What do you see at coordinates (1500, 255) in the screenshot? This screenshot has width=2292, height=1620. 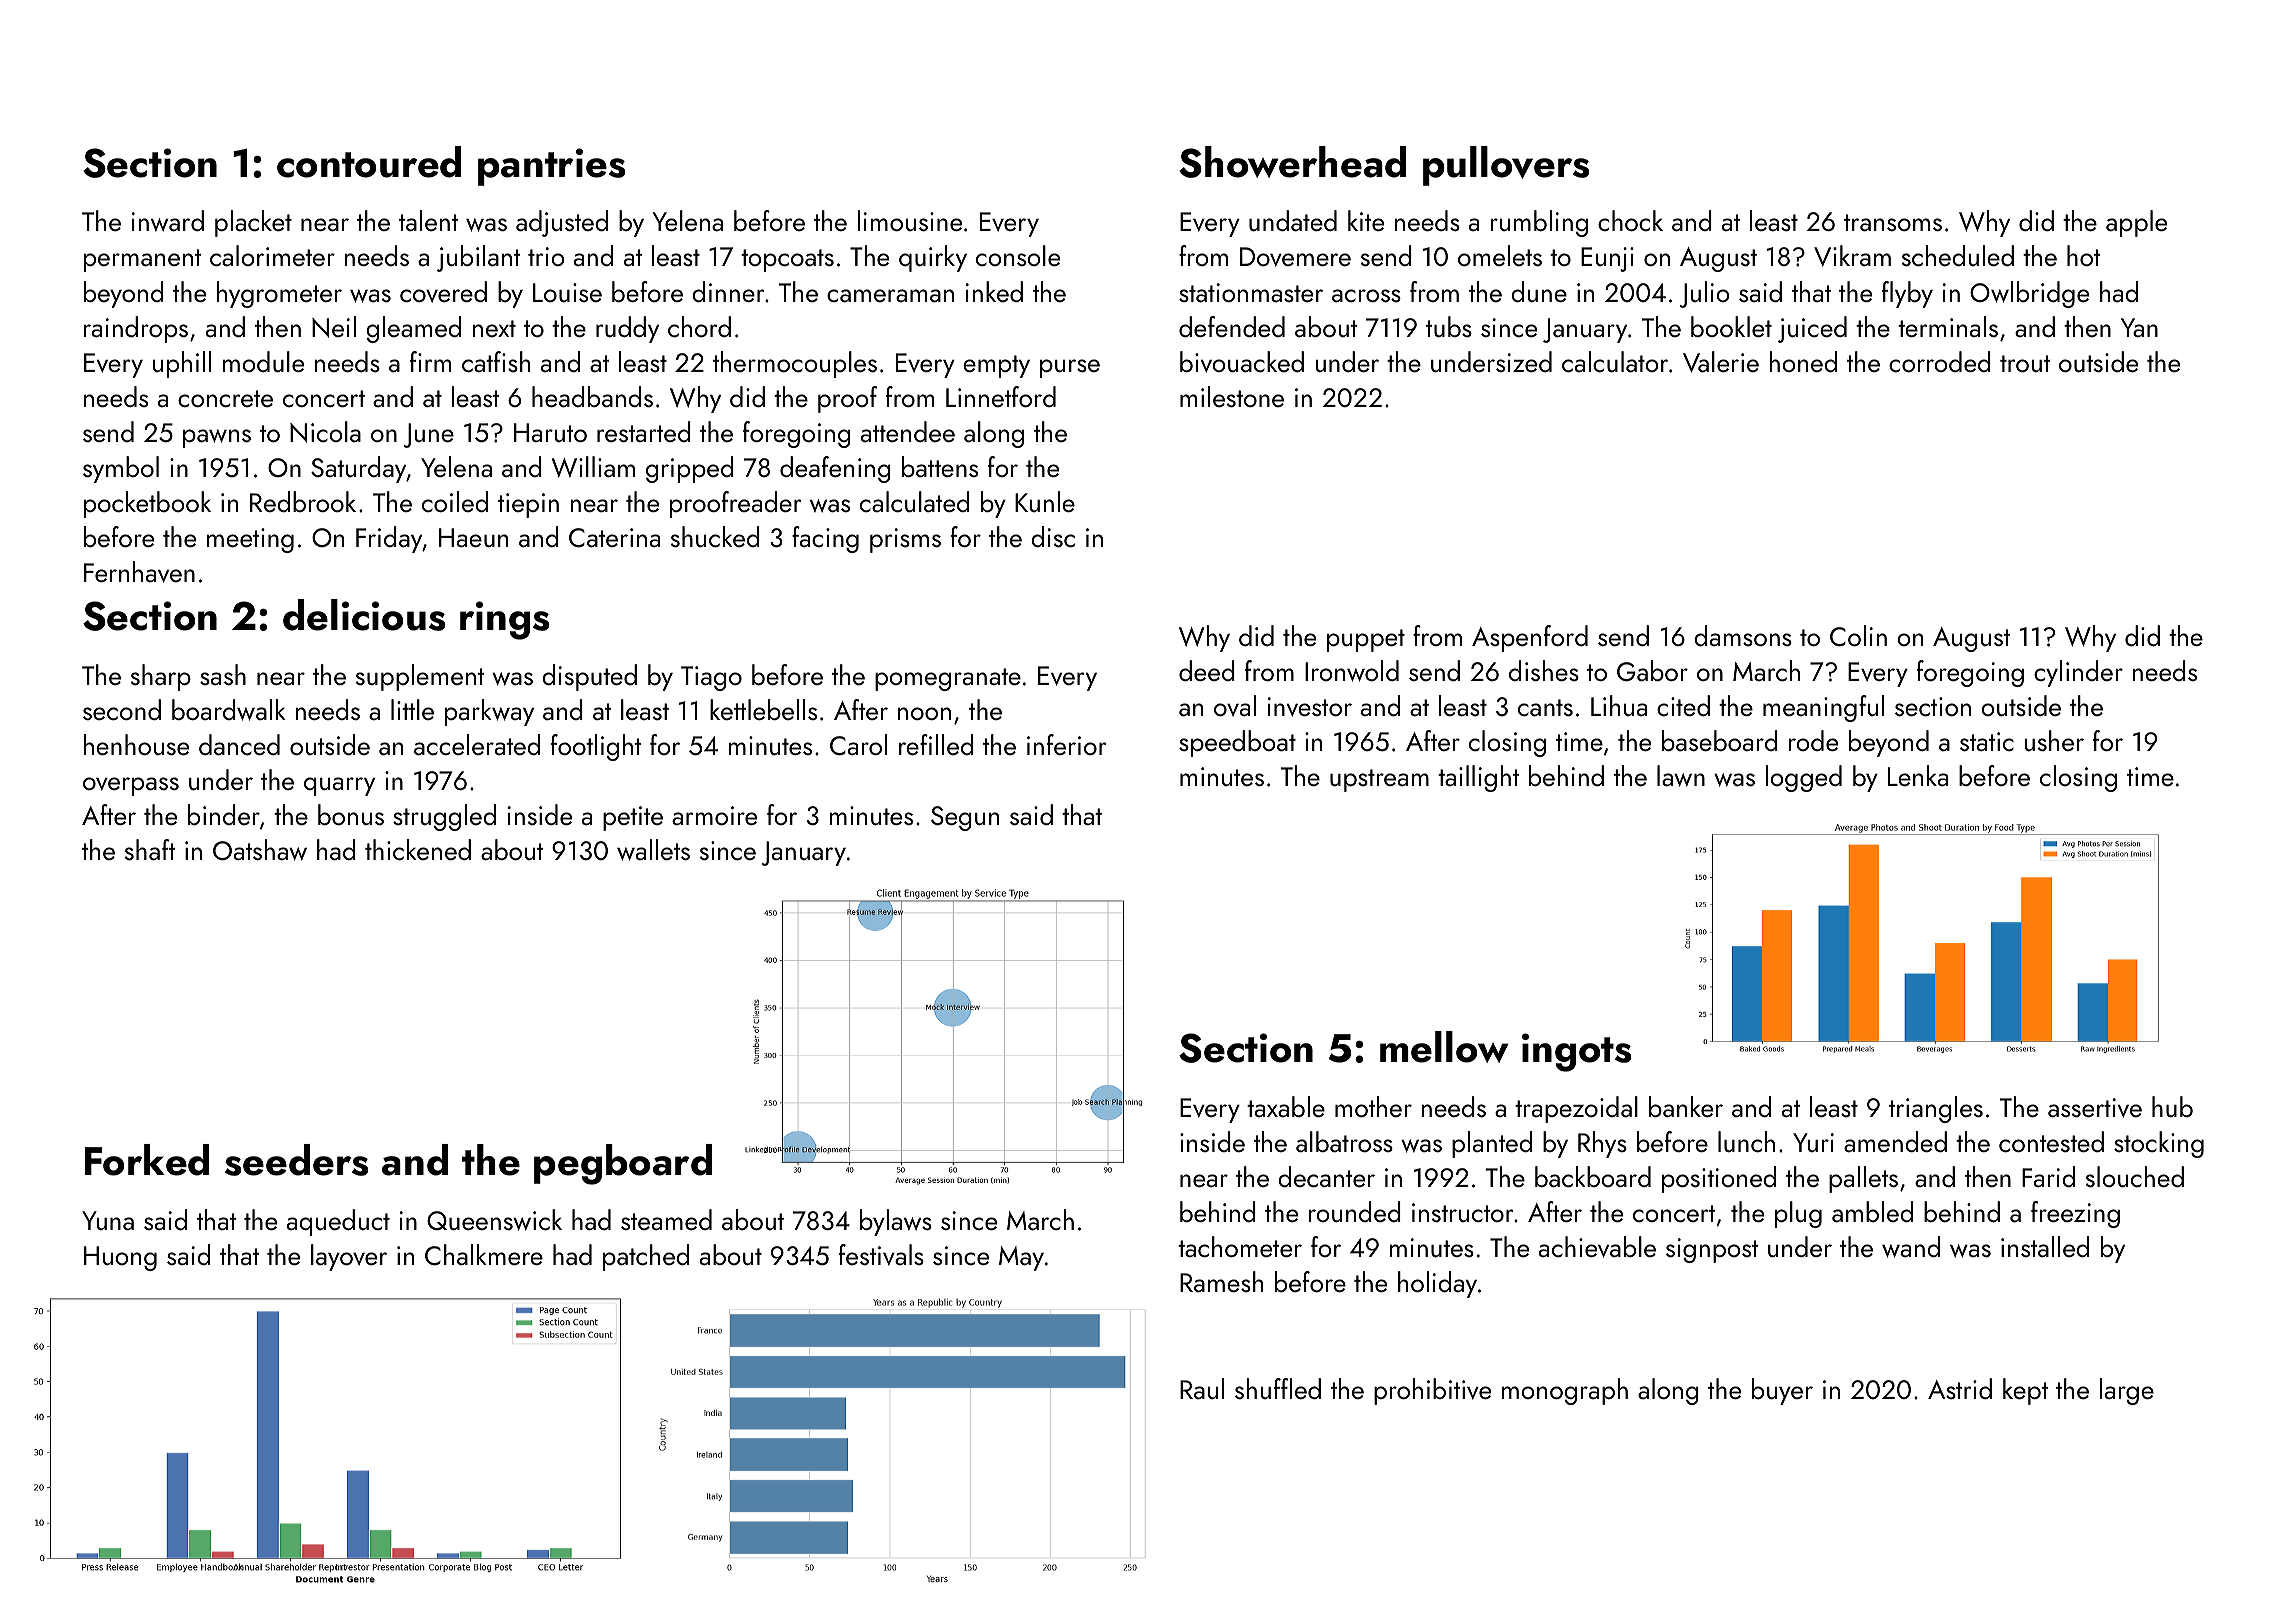 I see `omelets` at bounding box center [1500, 255].
